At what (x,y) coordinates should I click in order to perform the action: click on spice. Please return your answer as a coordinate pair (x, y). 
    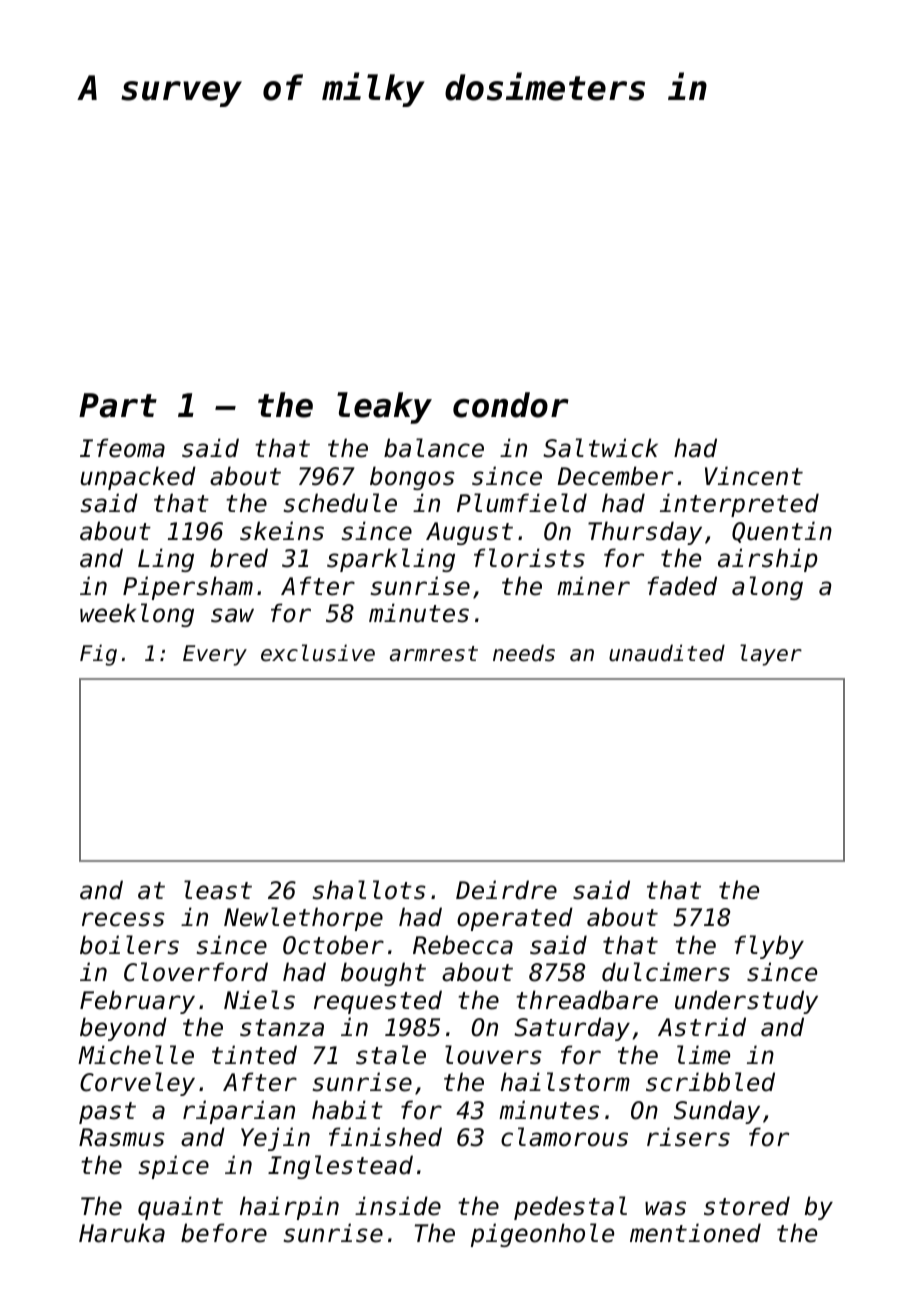
    Looking at the image, I should click on (174, 1167).
